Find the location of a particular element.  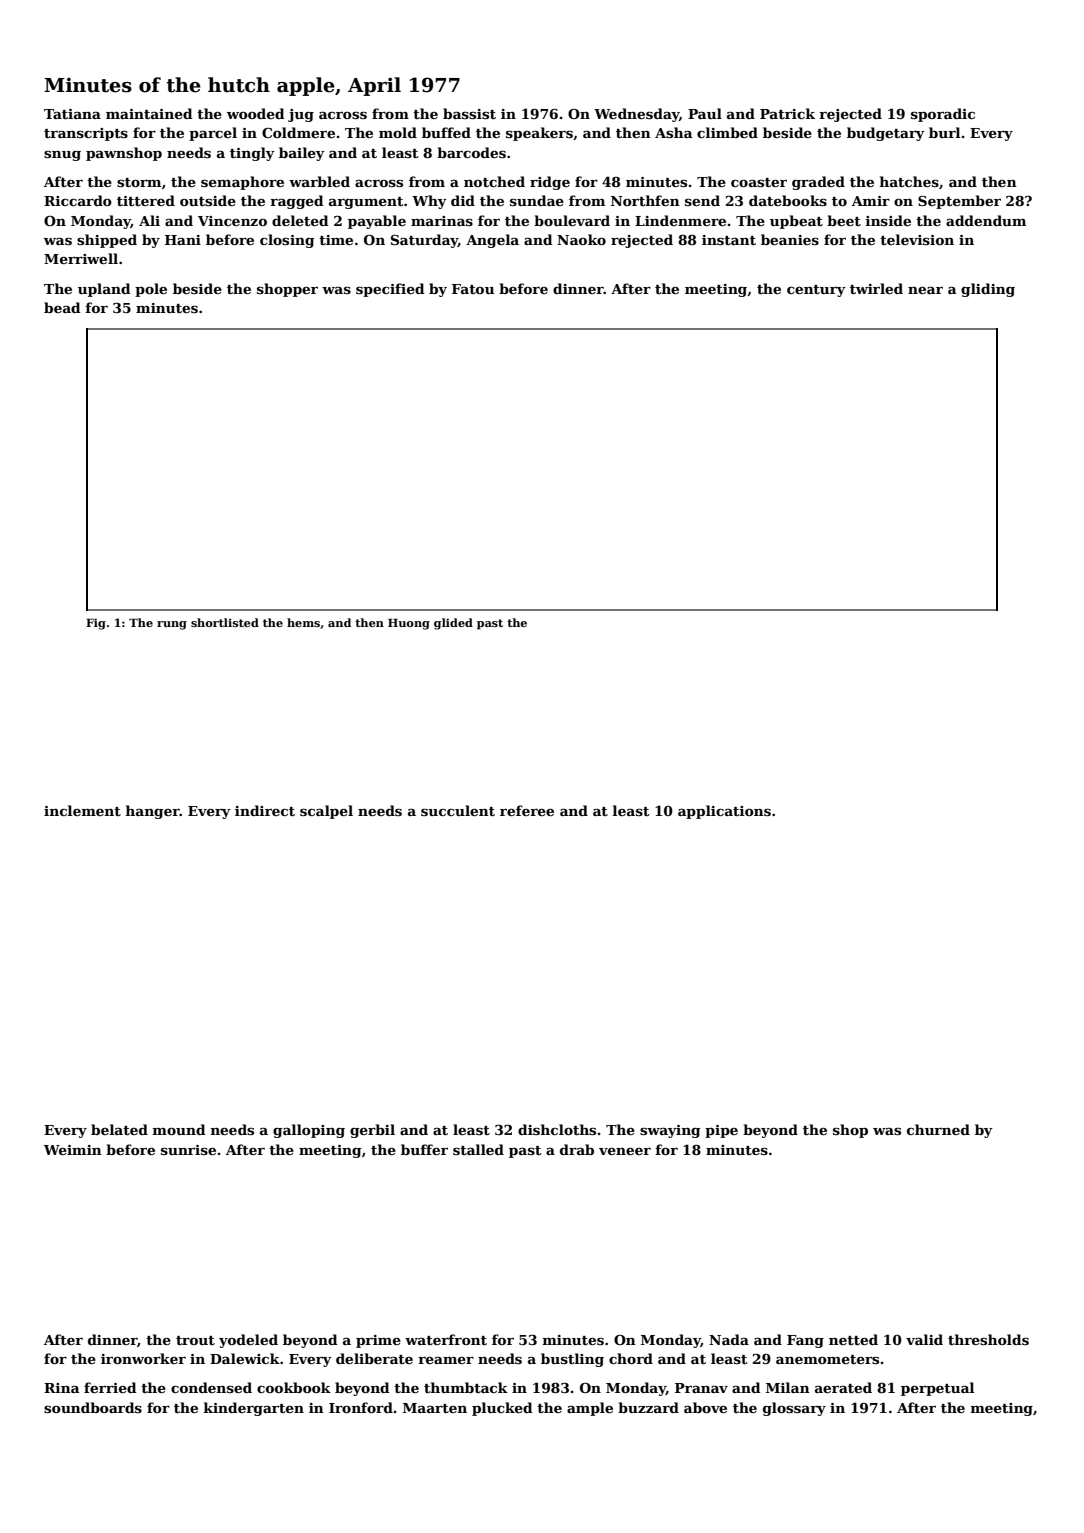

scalpel is located at coordinates (326, 812).
